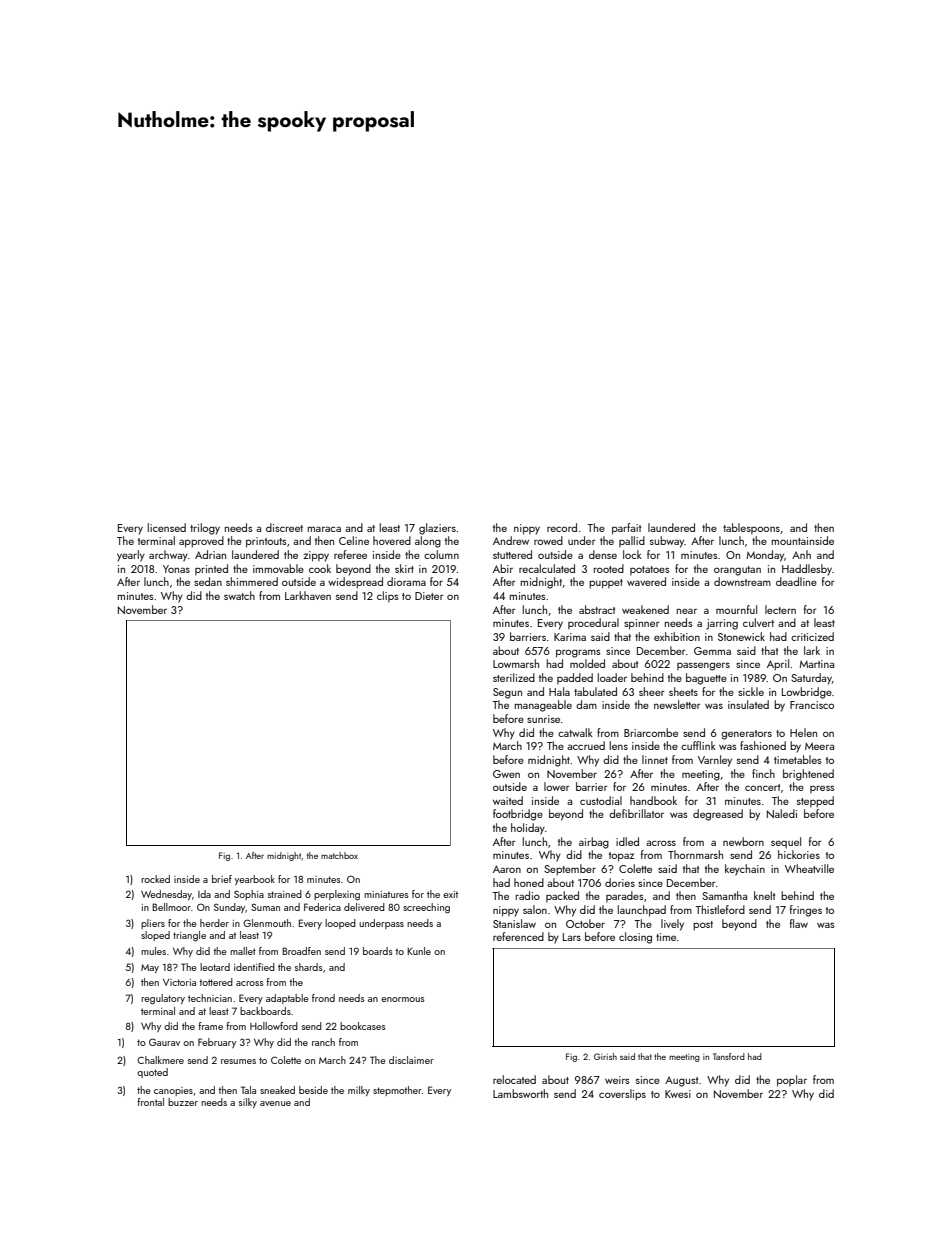  What do you see at coordinates (622, 1095) in the page?
I see `coverslips` at bounding box center [622, 1095].
